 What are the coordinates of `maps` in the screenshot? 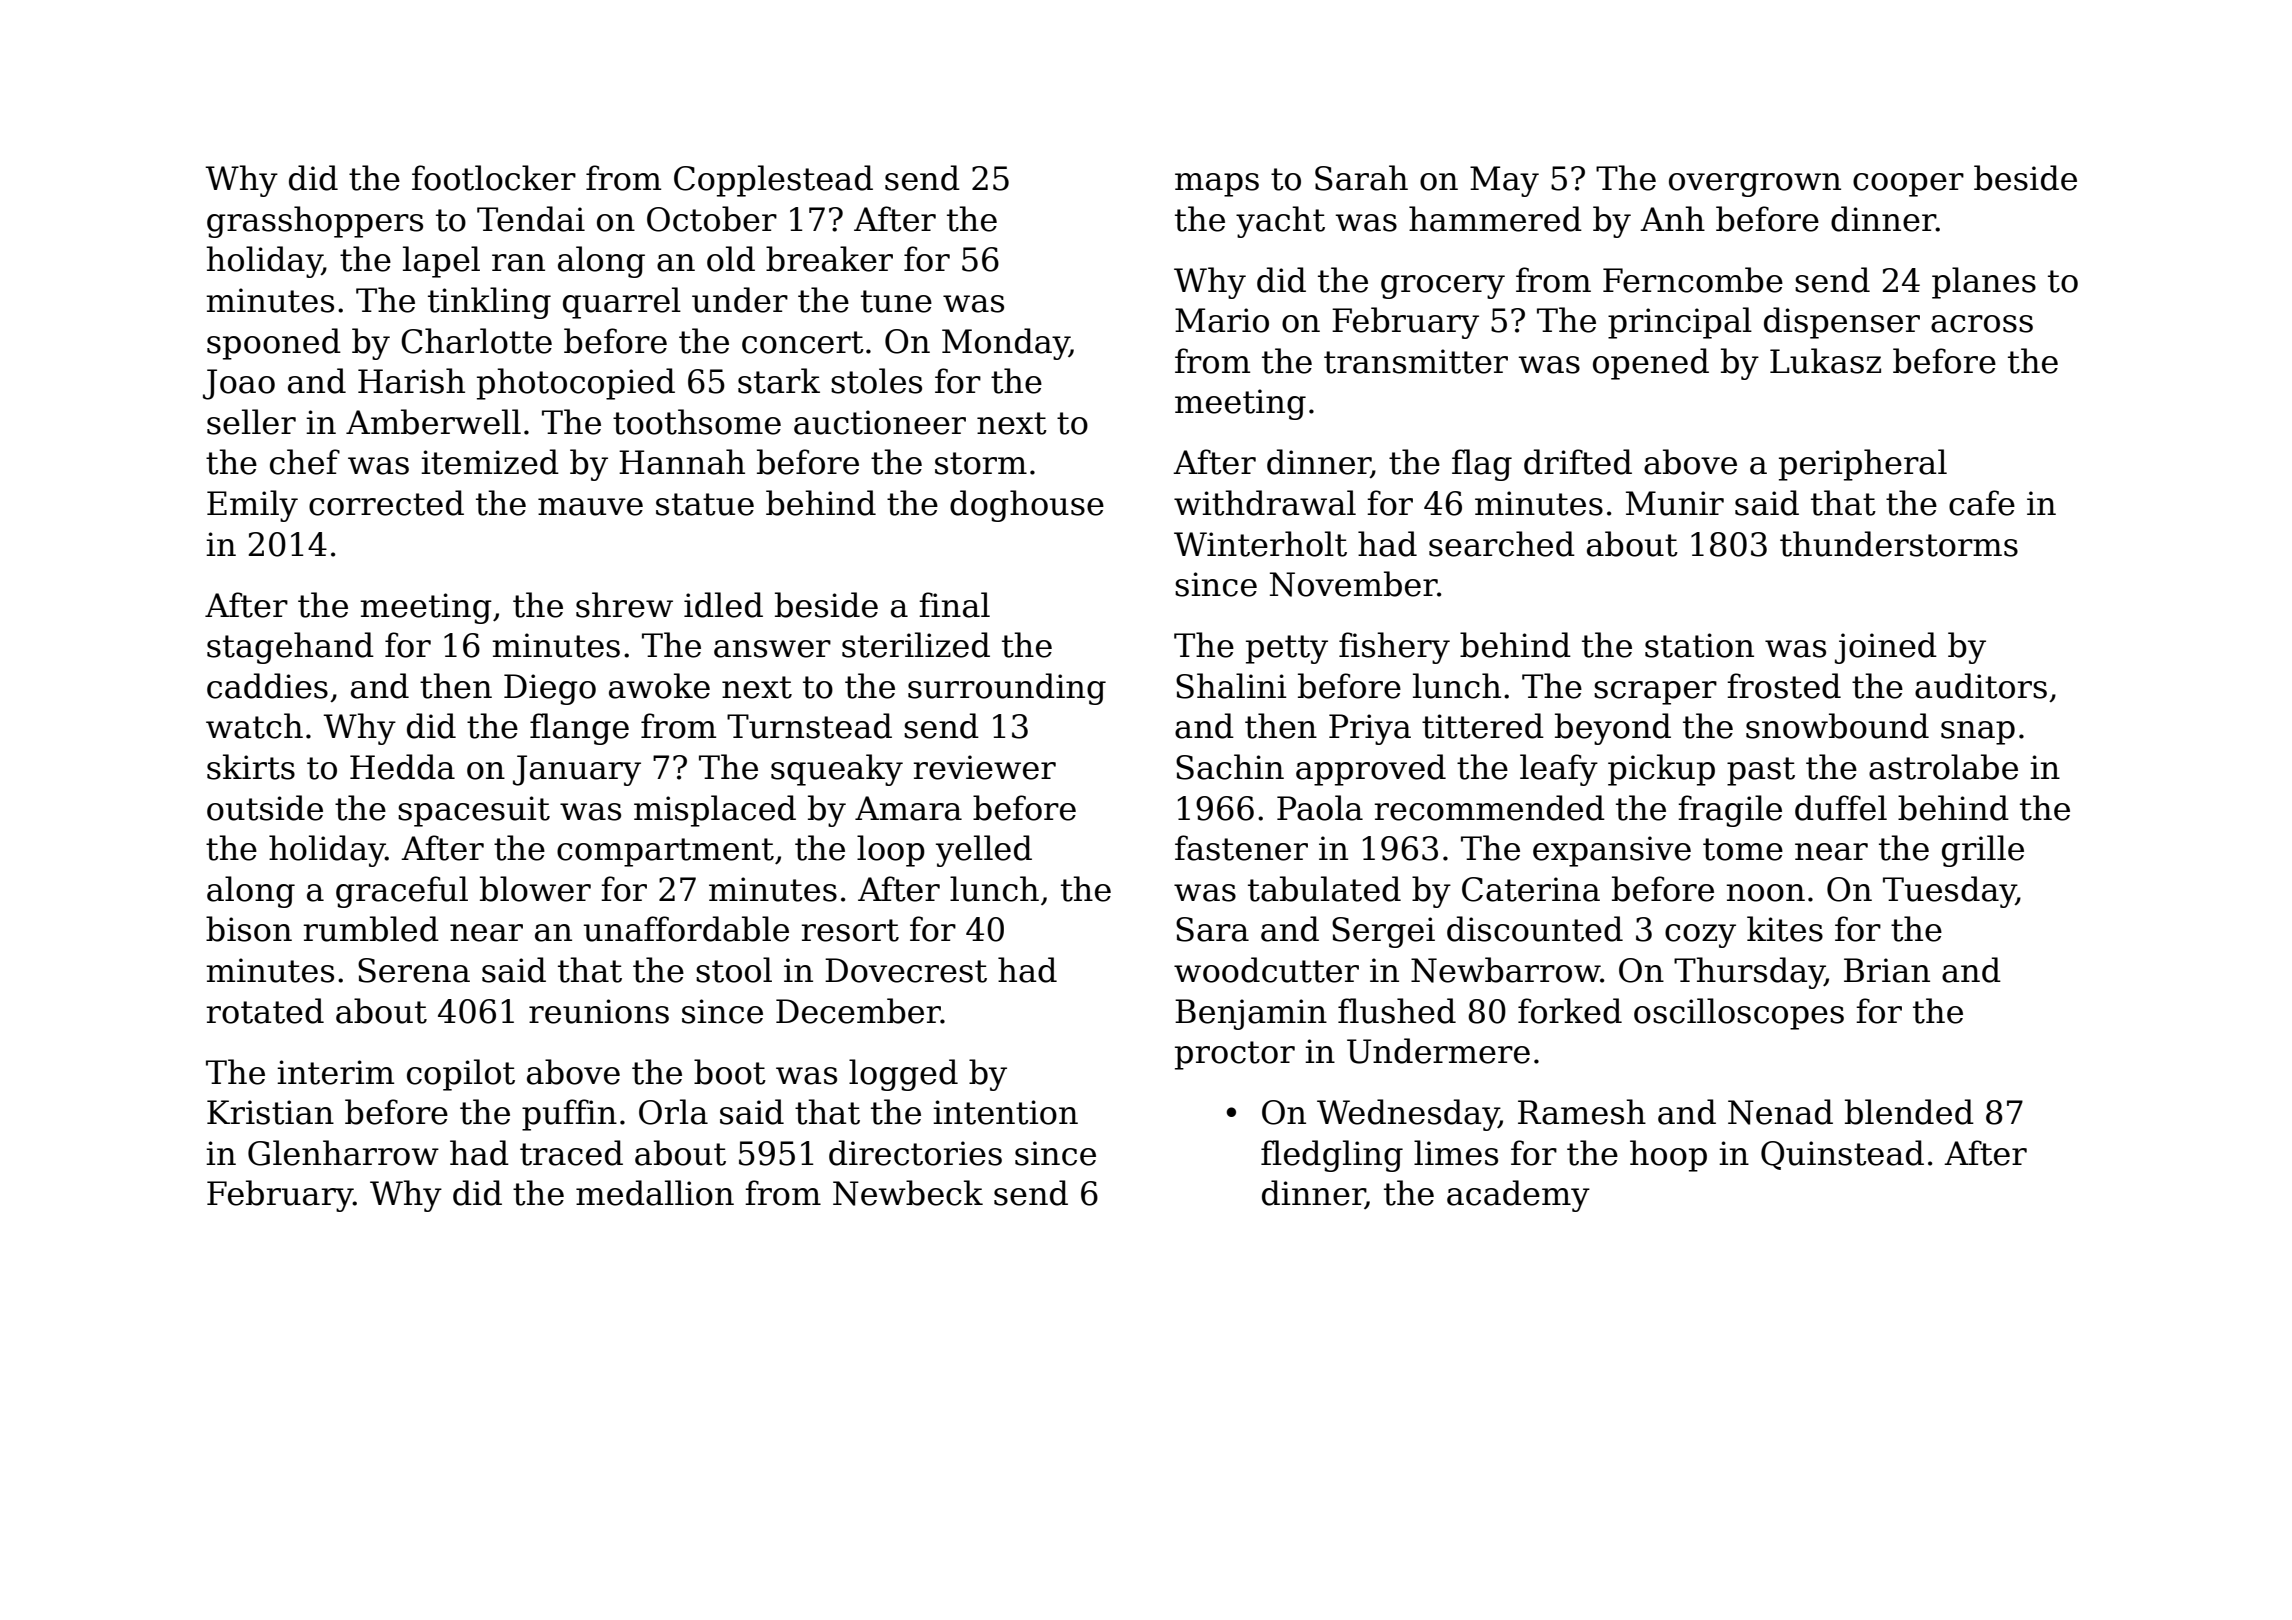 It's located at (1217, 185).
